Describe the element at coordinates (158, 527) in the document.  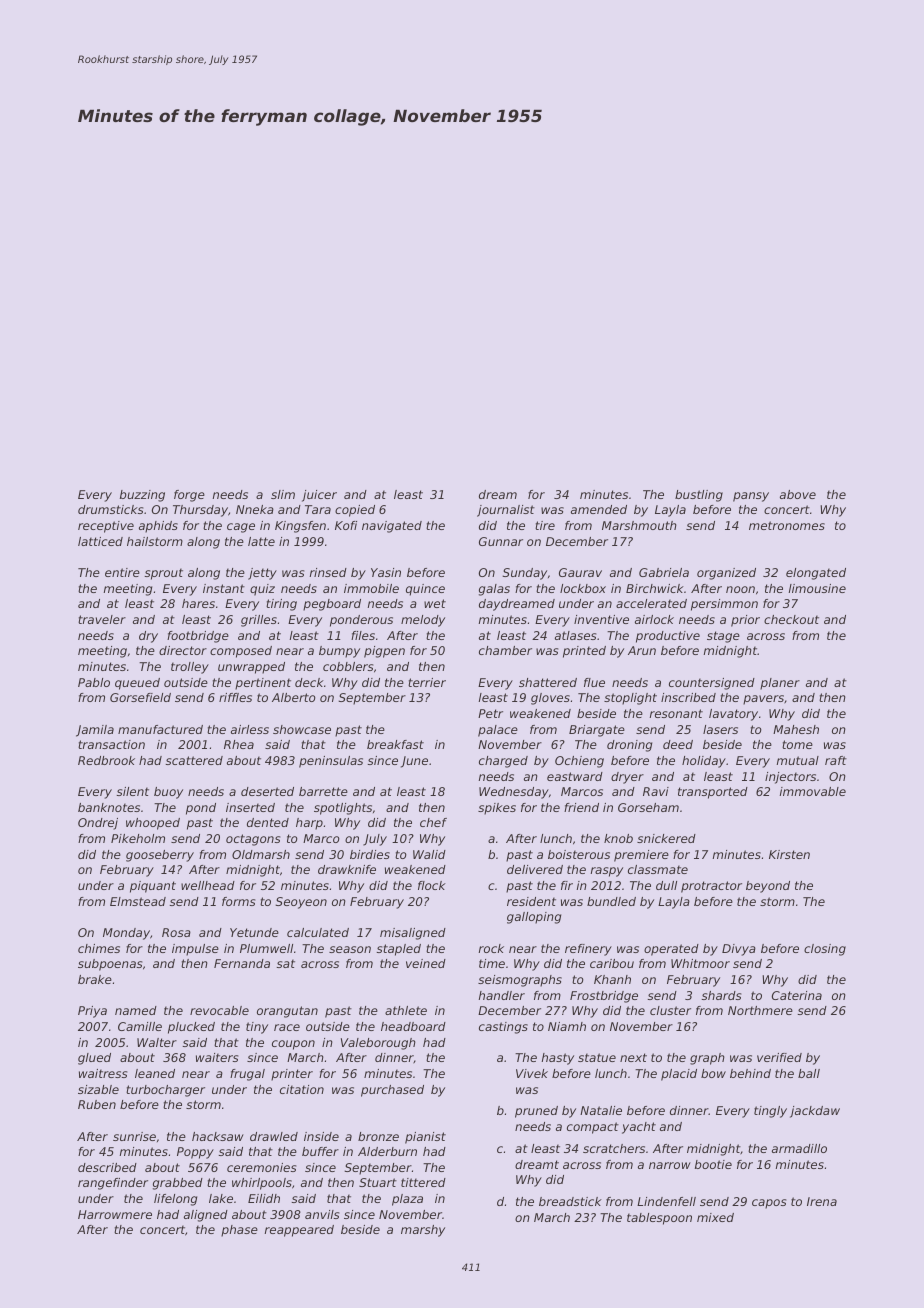
I see `aphids` at that location.
